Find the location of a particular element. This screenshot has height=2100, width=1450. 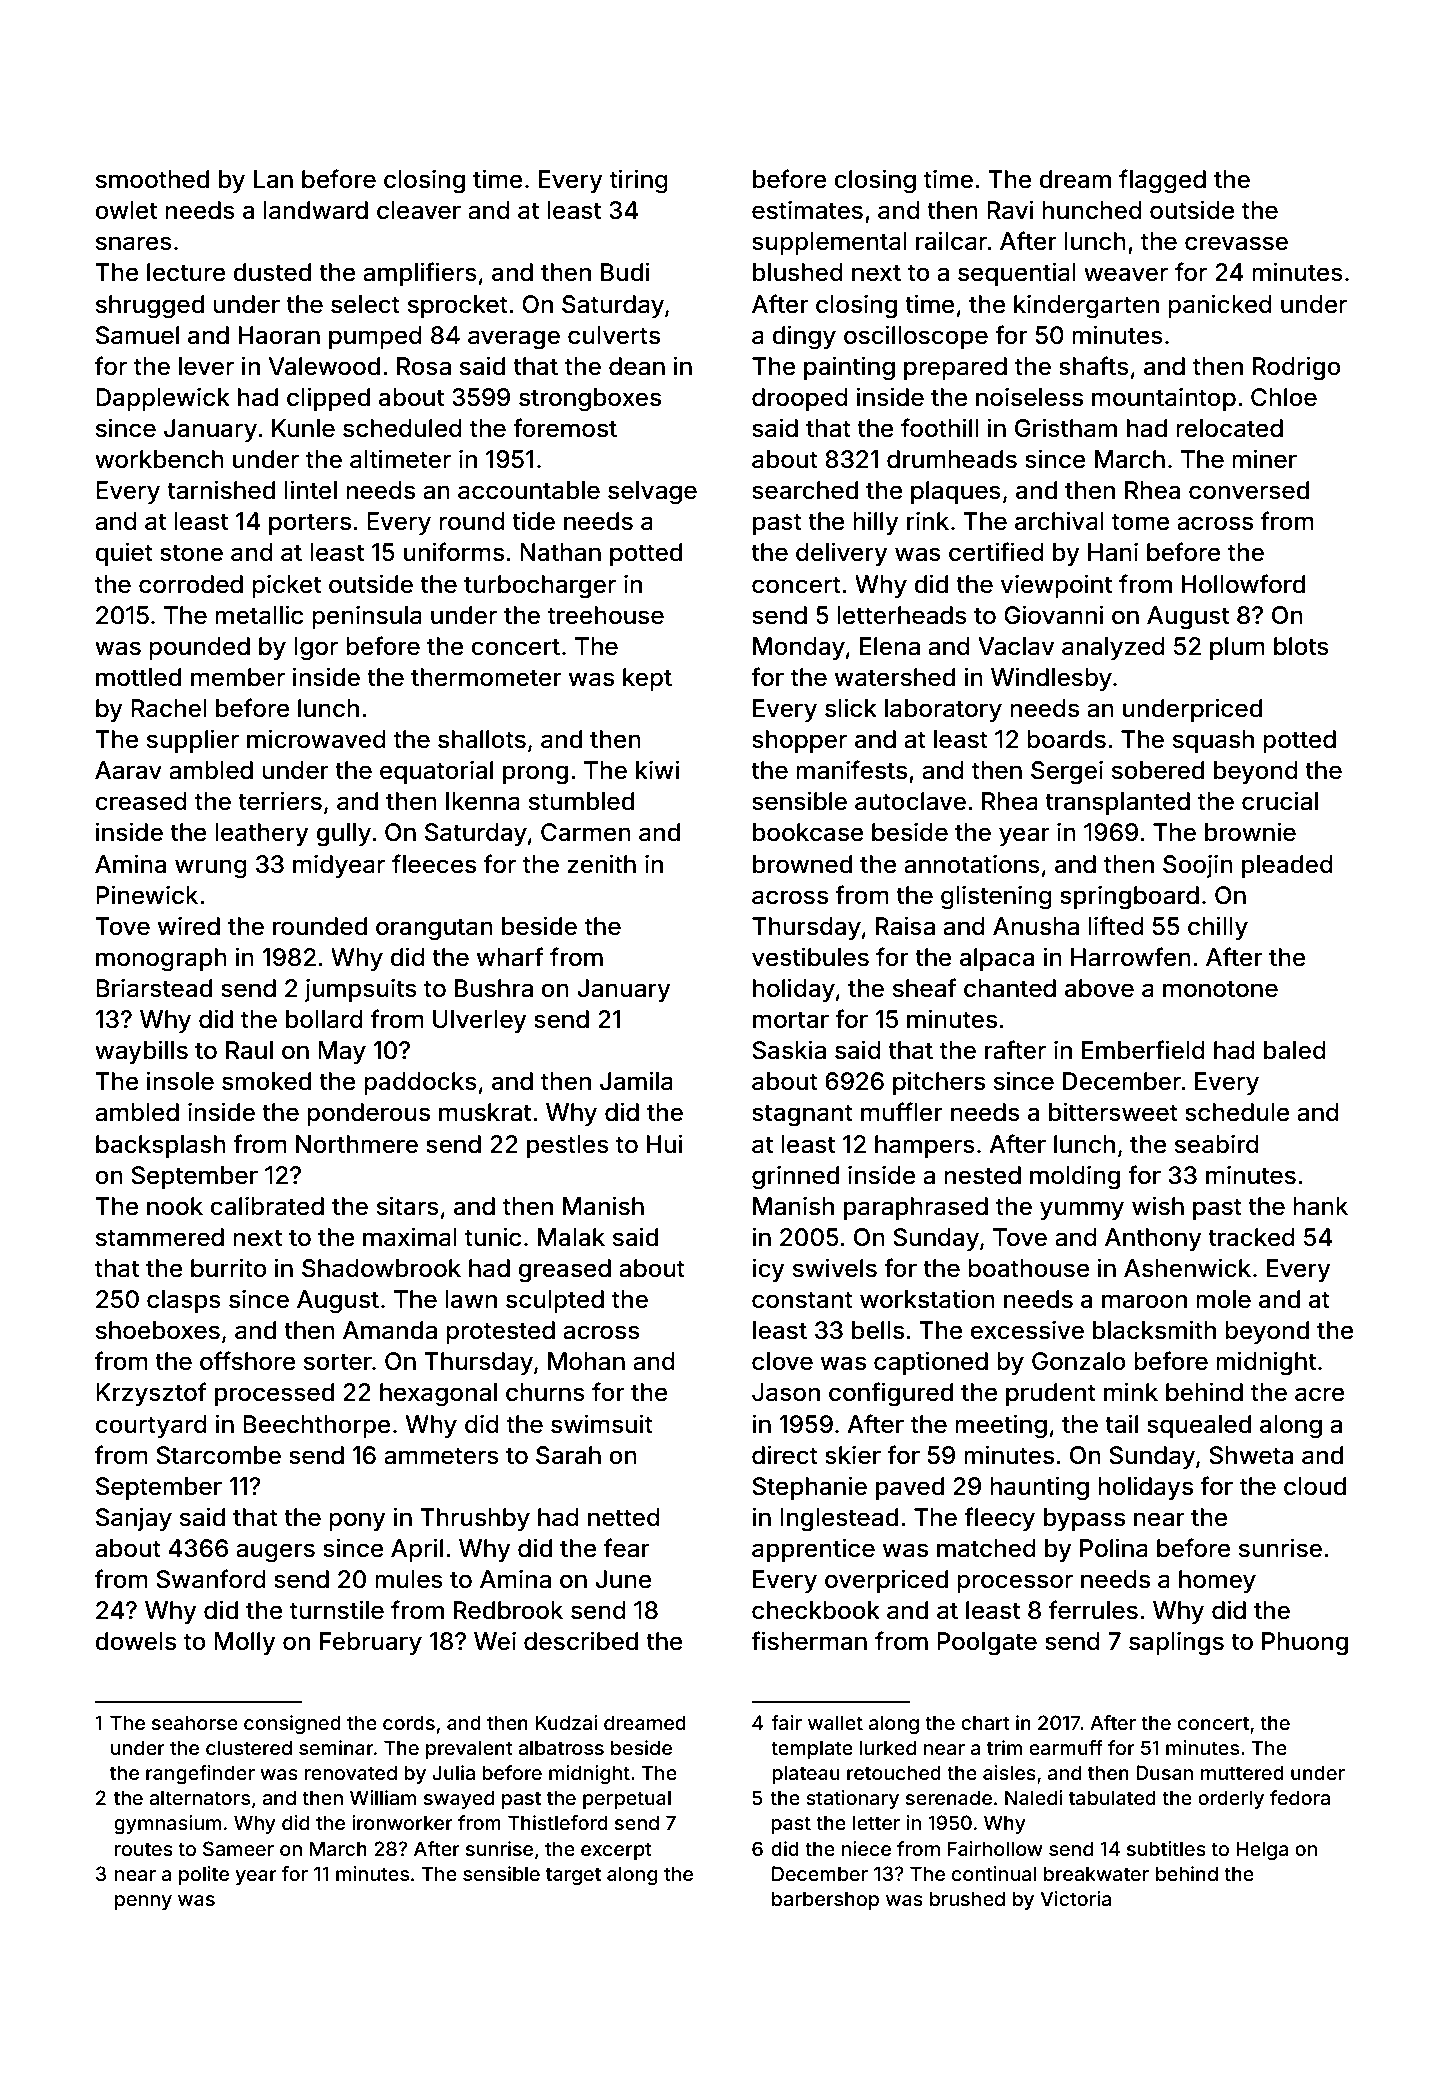

hank is located at coordinates (1320, 1206).
